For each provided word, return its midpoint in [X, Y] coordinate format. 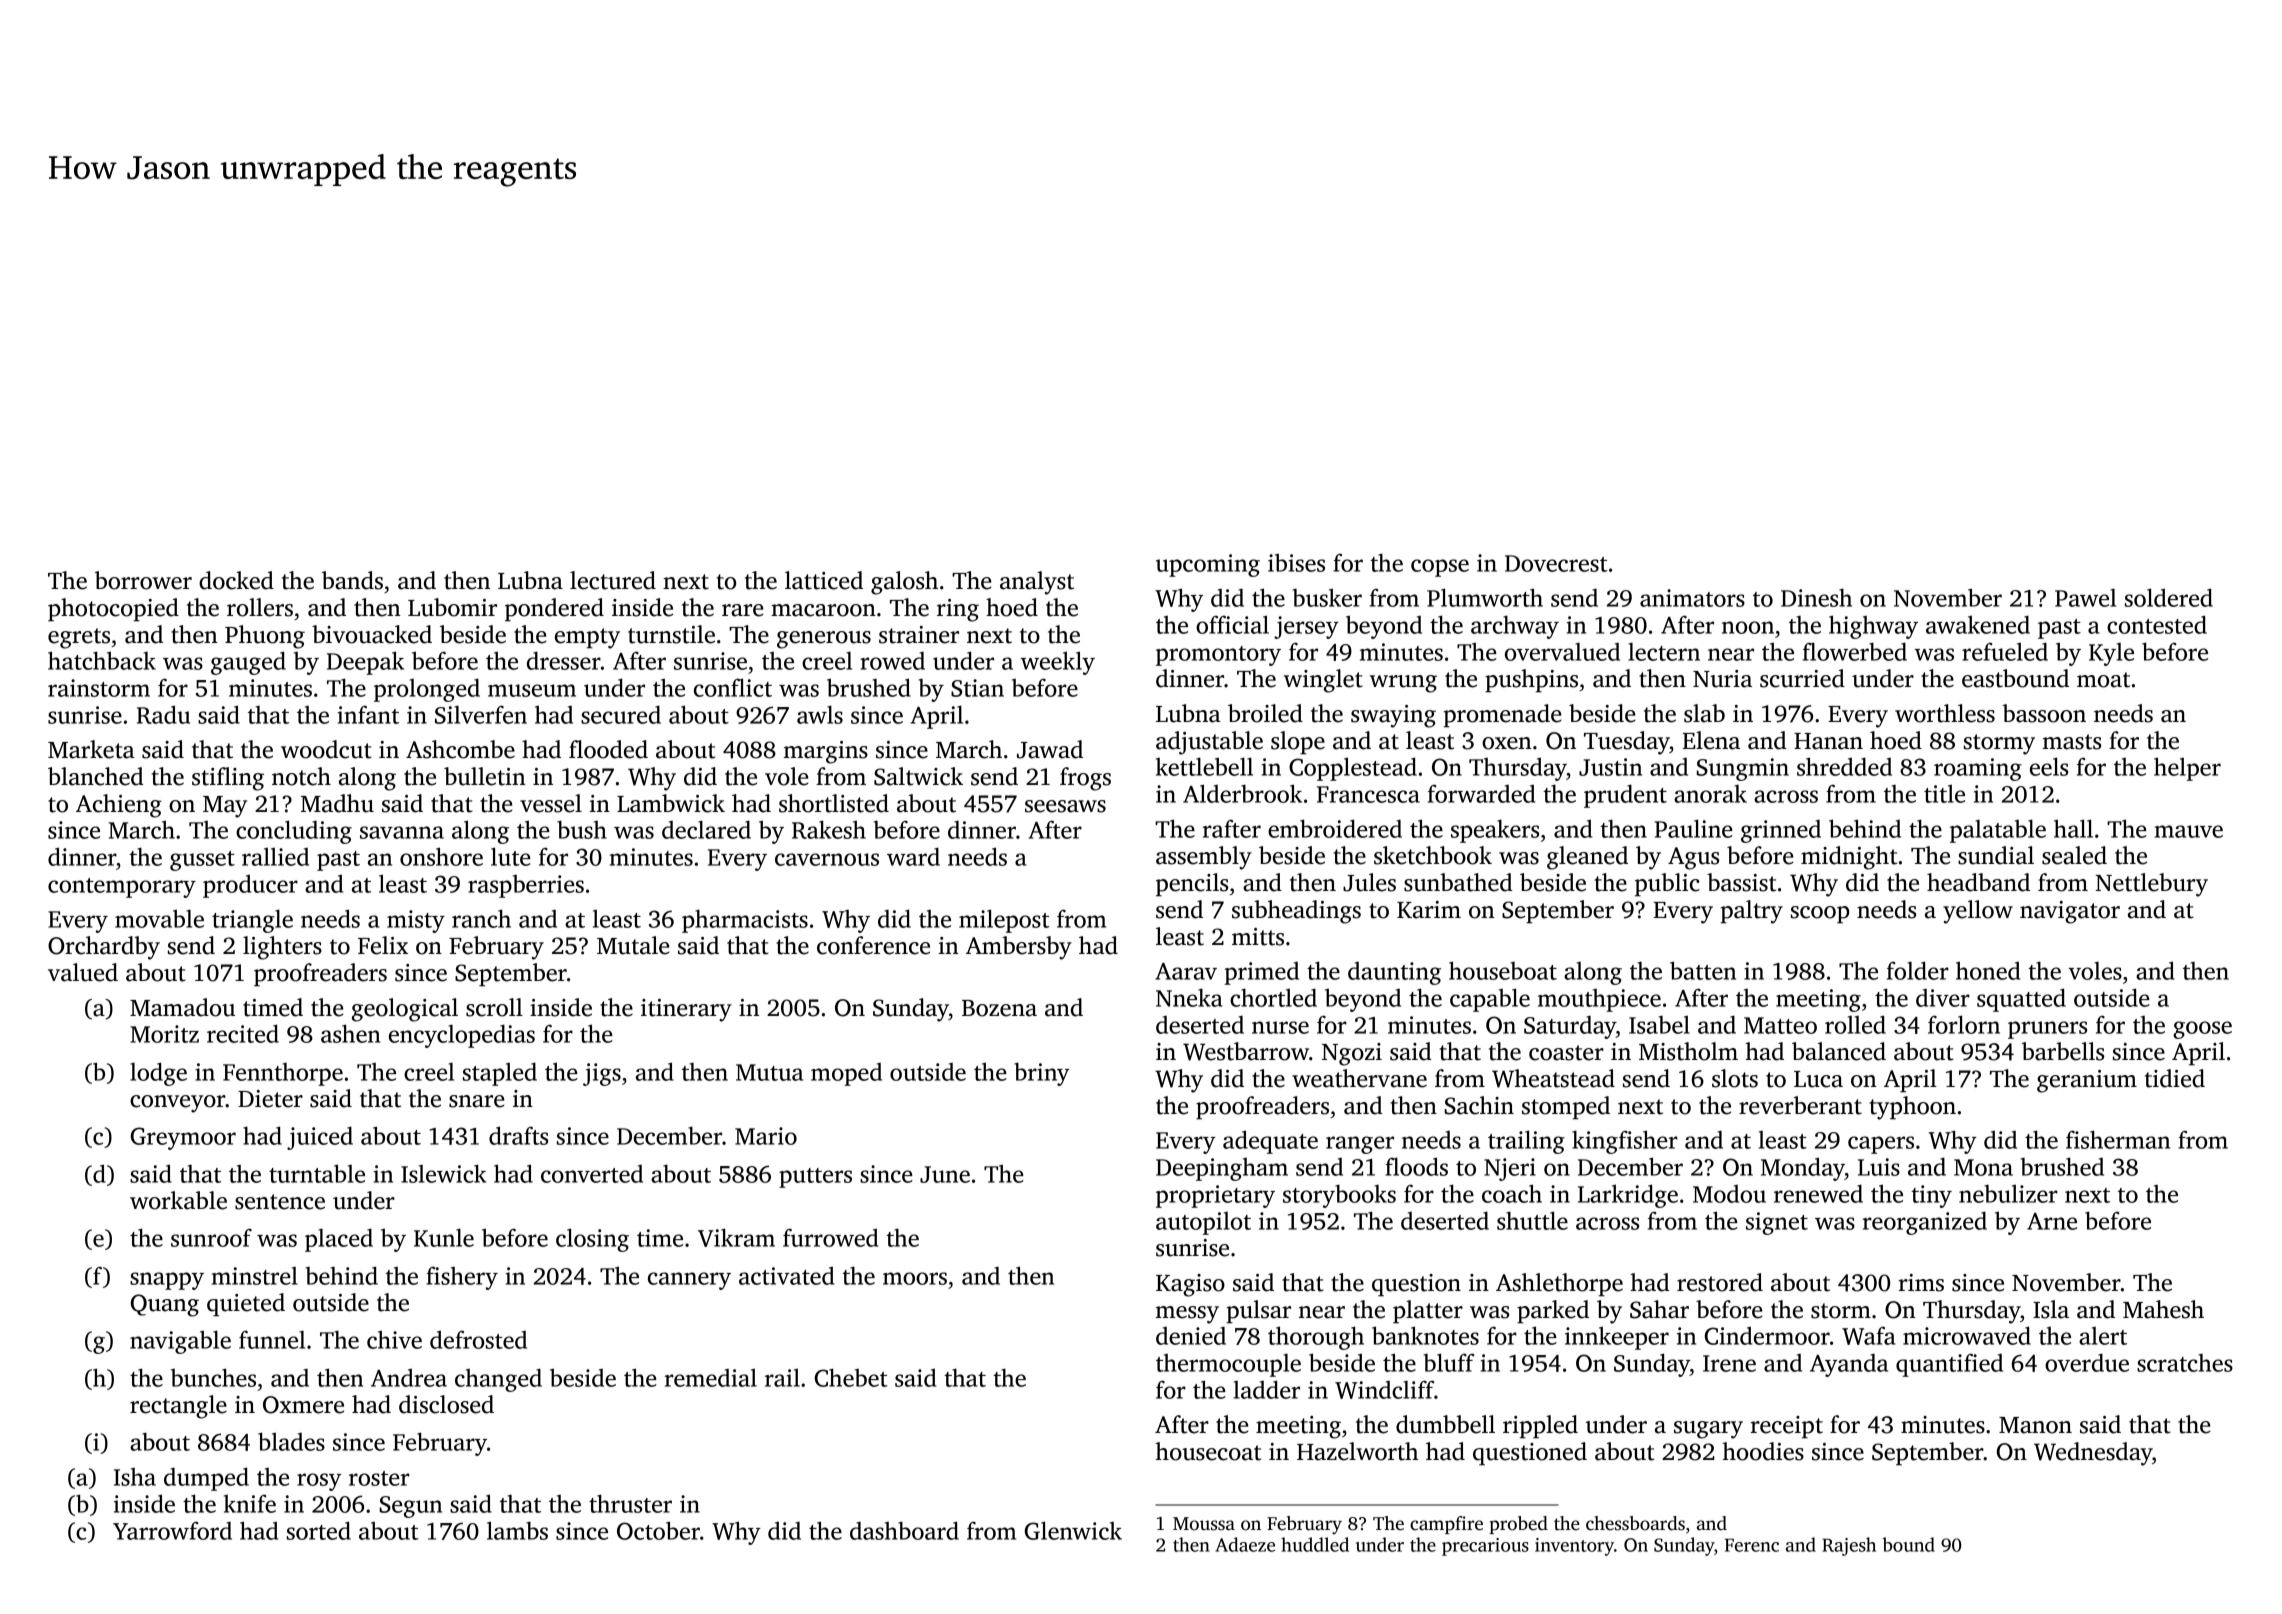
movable [159, 918]
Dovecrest [1556, 563]
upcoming [1208, 565]
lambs [517, 1530]
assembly [1204, 858]
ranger [1360, 1145]
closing [592, 1240]
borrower [143, 580]
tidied [2175, 1078]
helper [2187, 769]
